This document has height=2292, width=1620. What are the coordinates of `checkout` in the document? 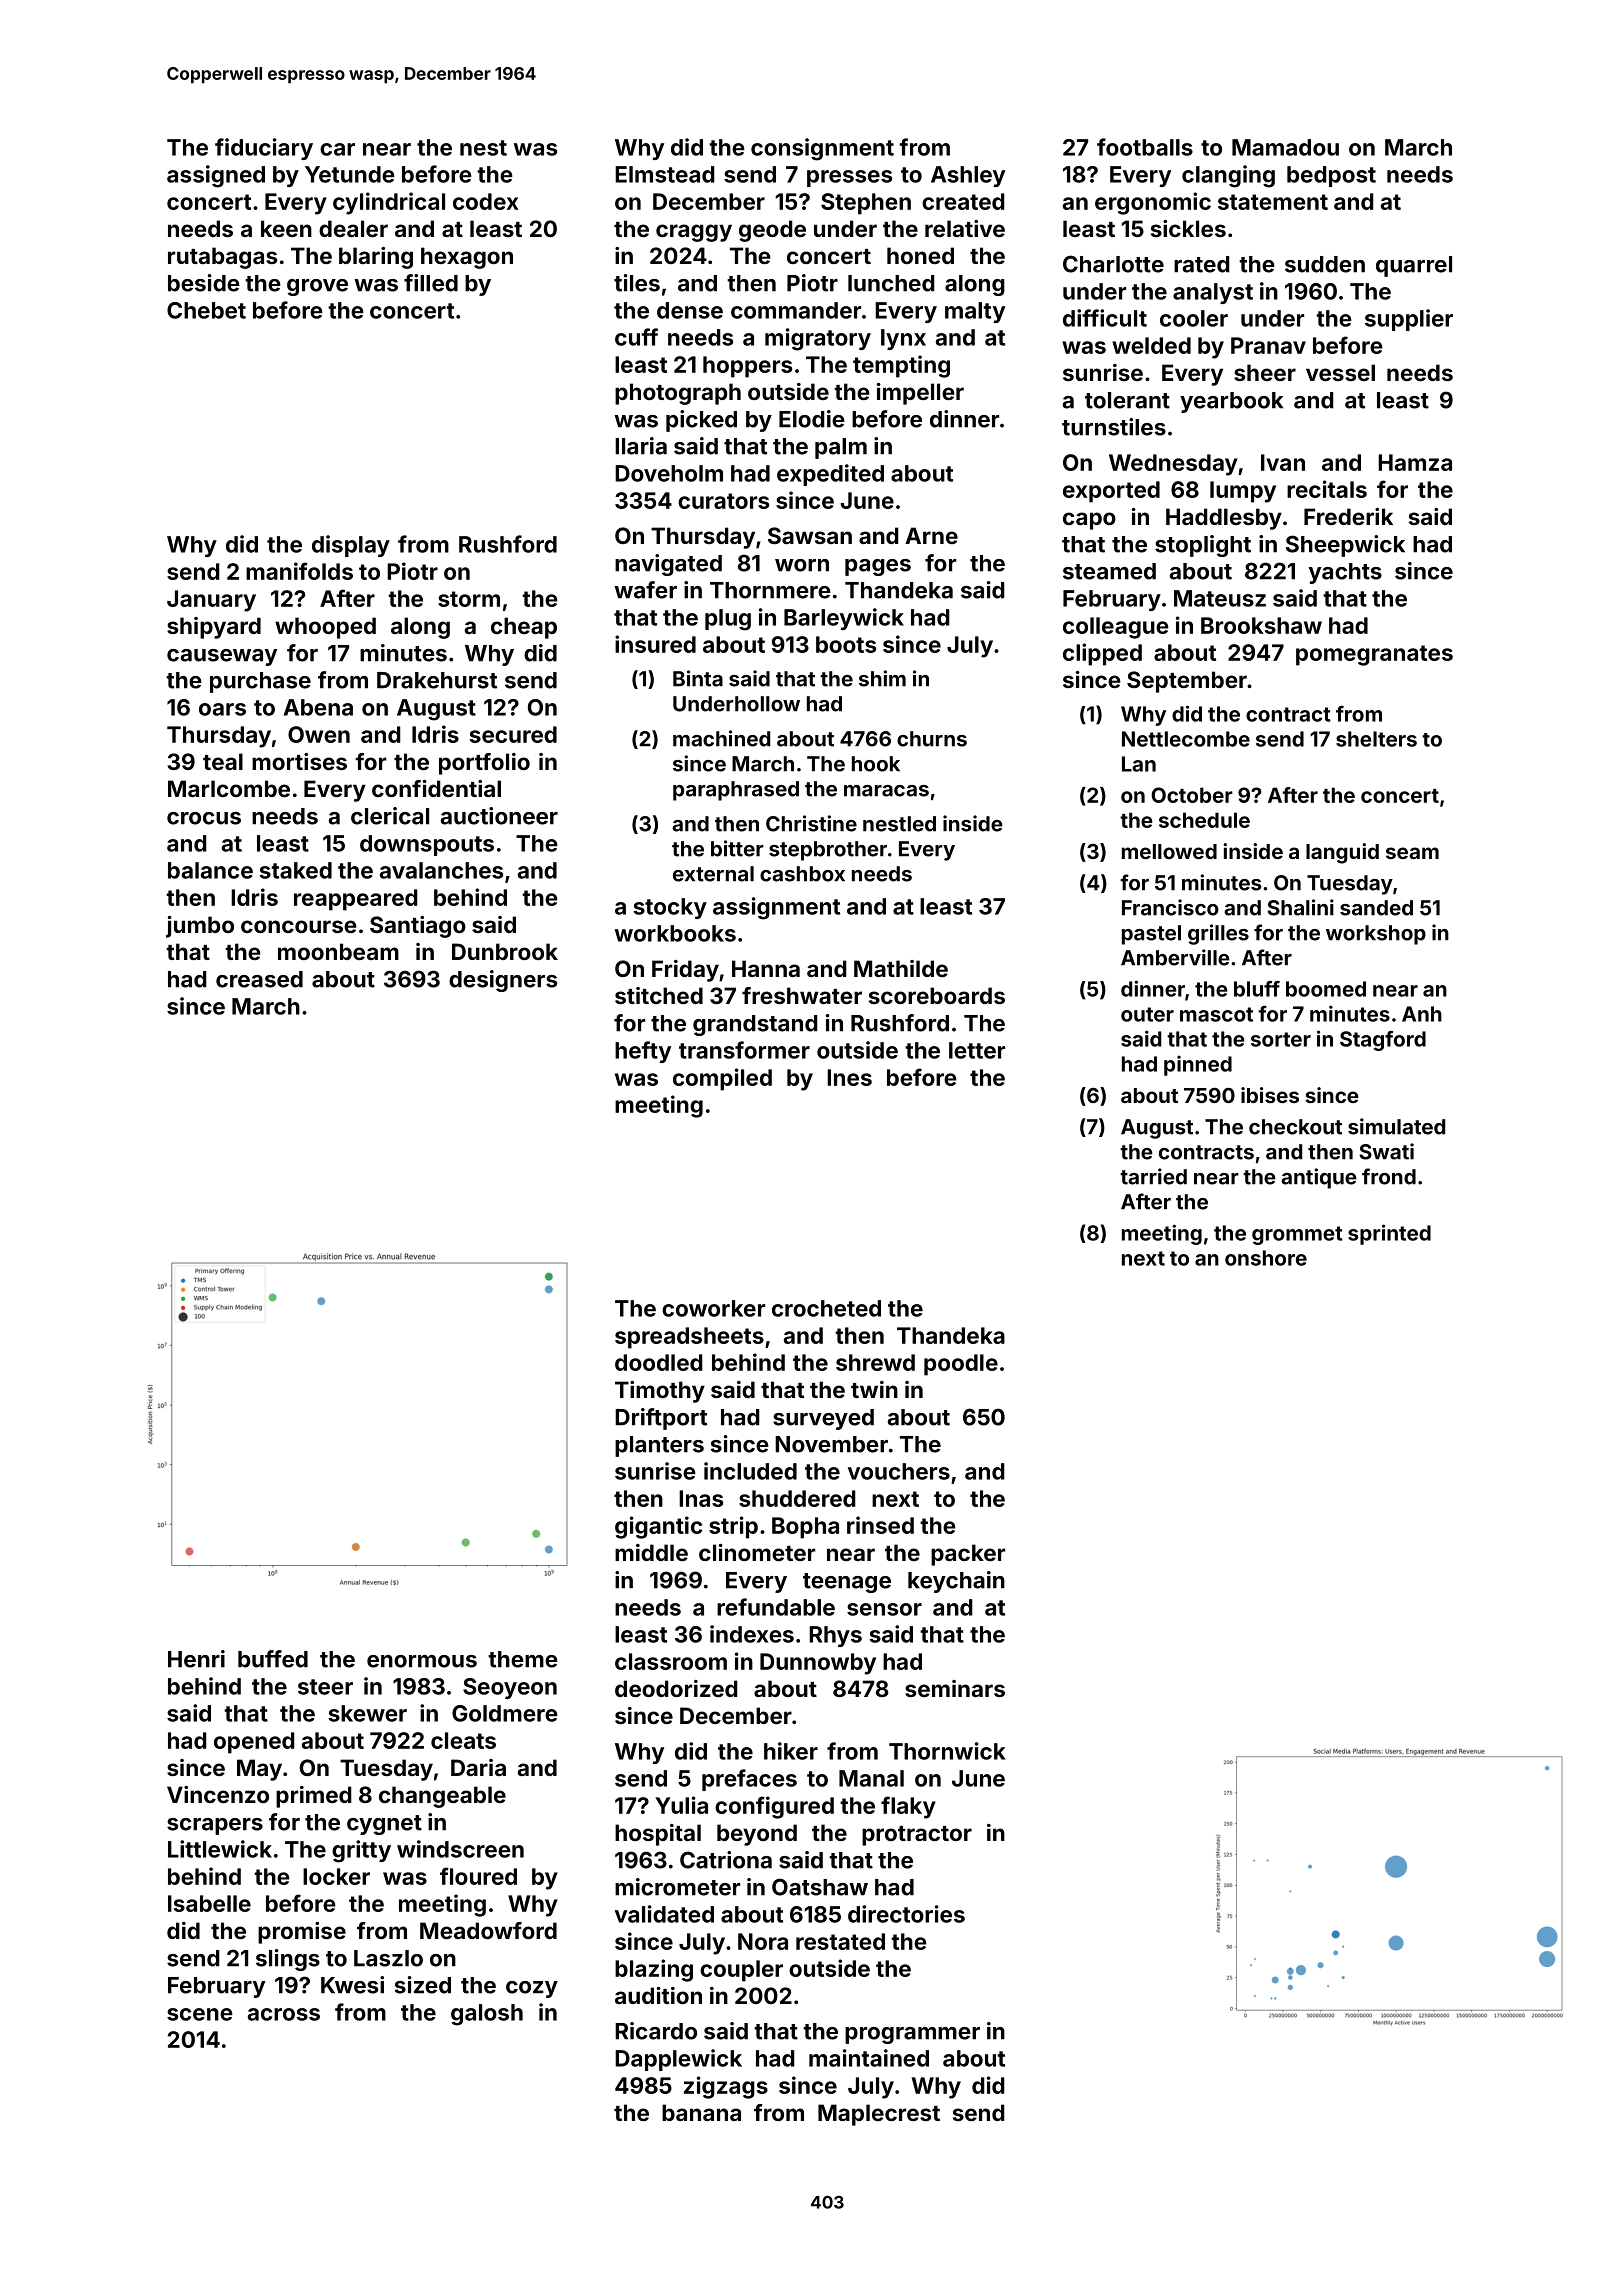 It's located at (1295, 1127).
